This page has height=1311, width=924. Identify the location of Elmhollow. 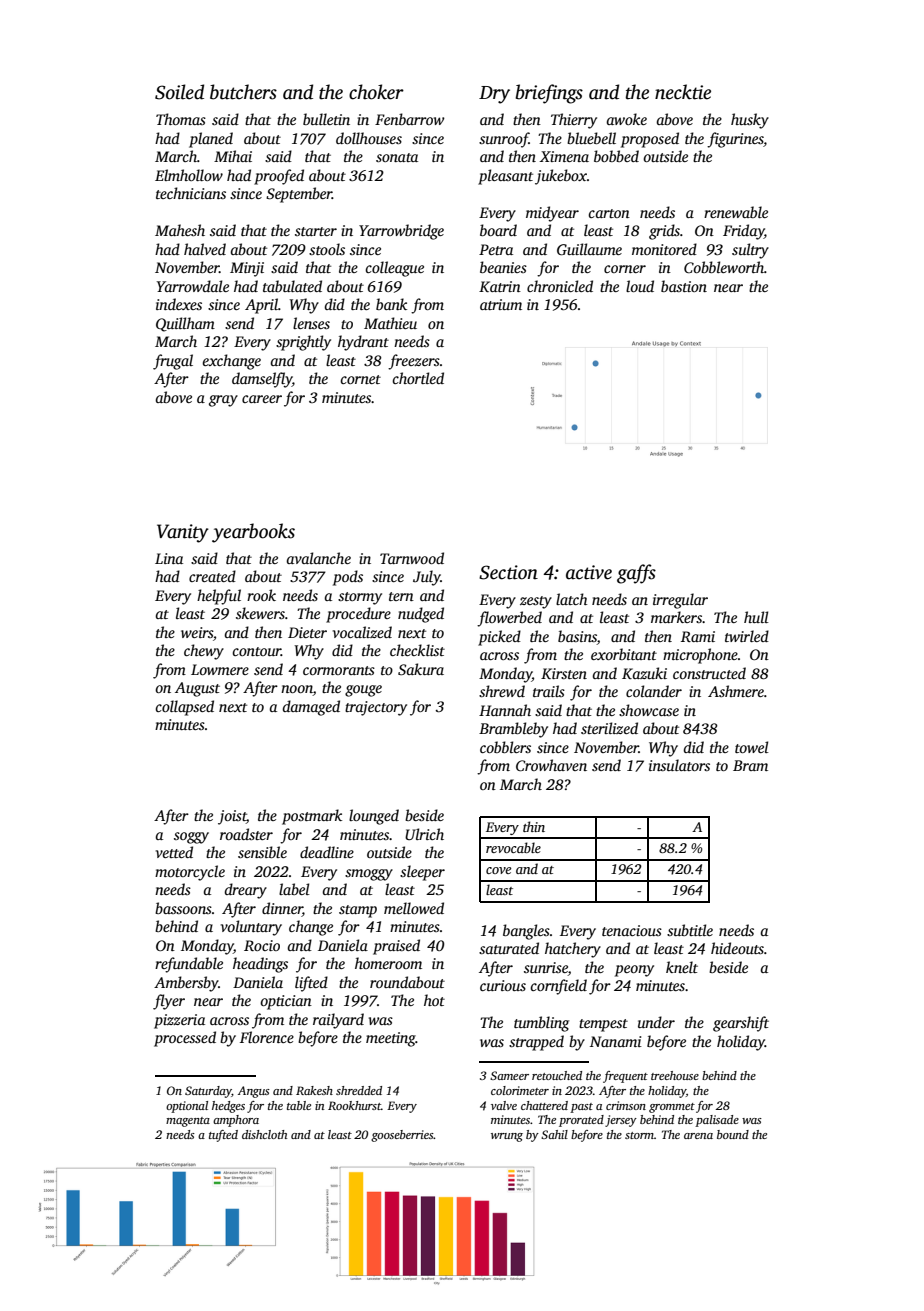
(189, 175).
